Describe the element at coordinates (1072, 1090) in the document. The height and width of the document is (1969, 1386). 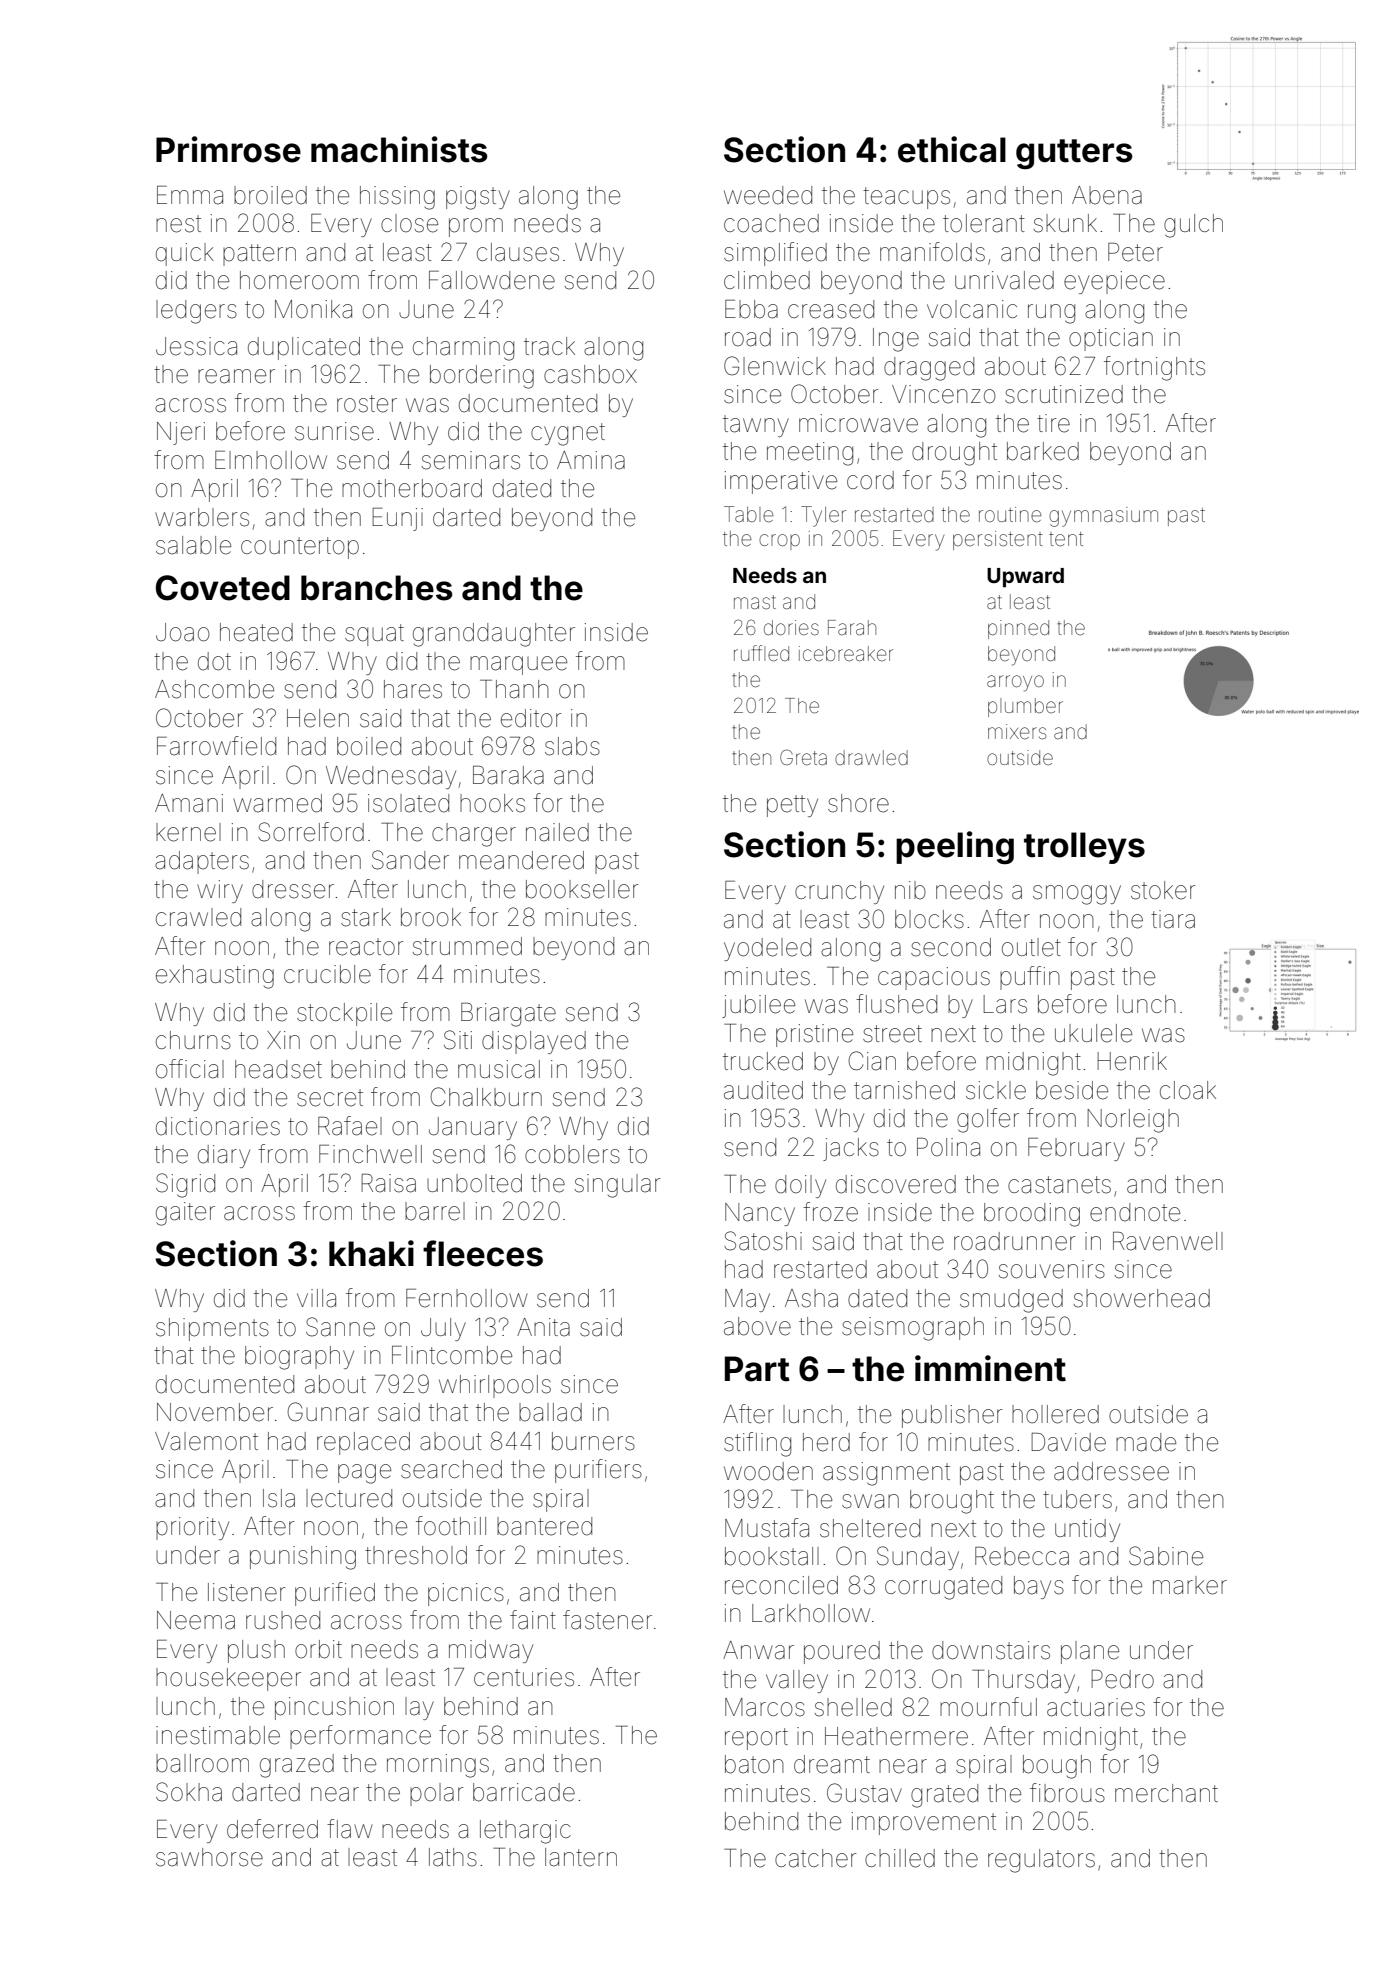
I see `beside` at that location.
